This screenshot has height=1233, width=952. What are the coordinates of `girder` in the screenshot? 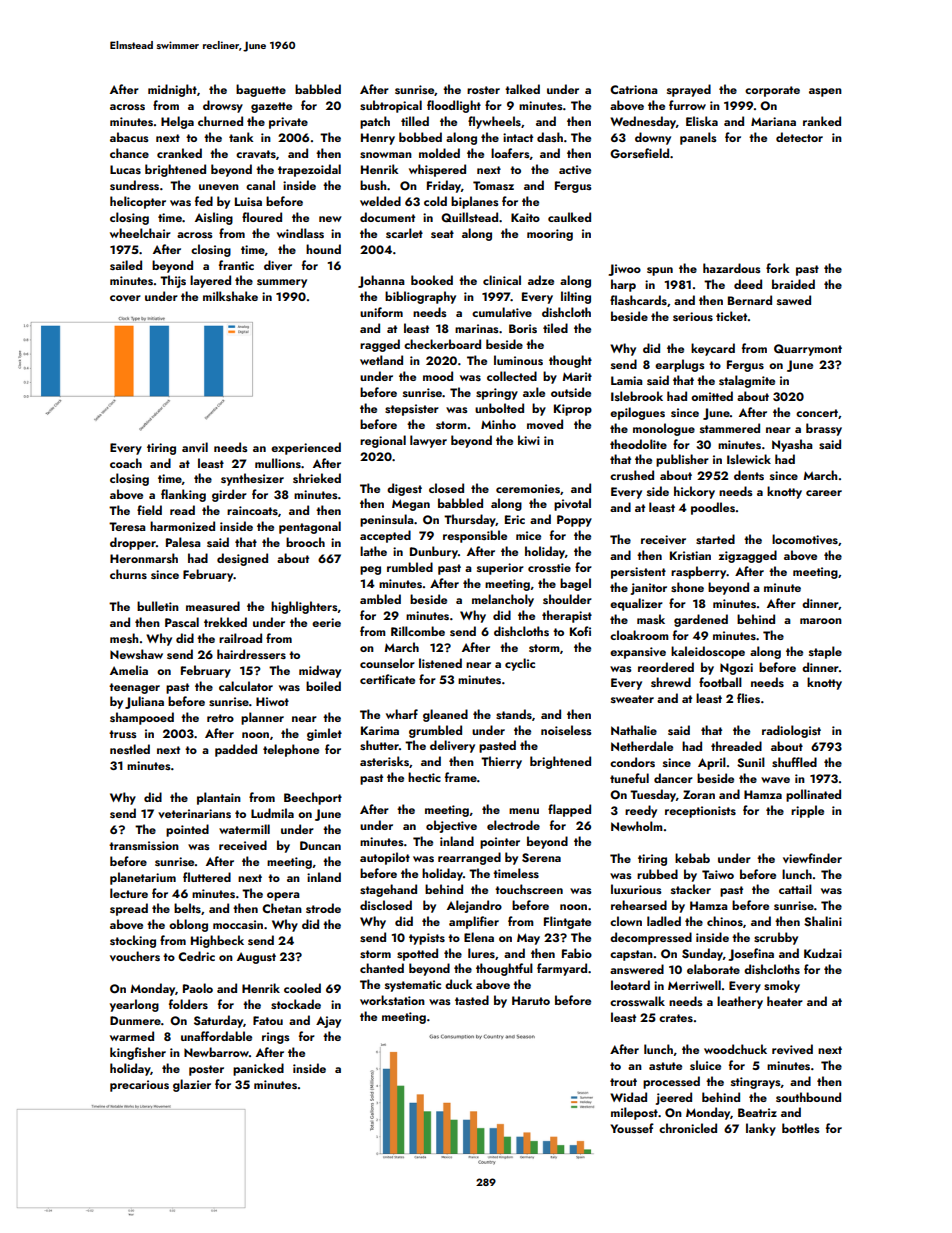 It's located at (229, 495).
